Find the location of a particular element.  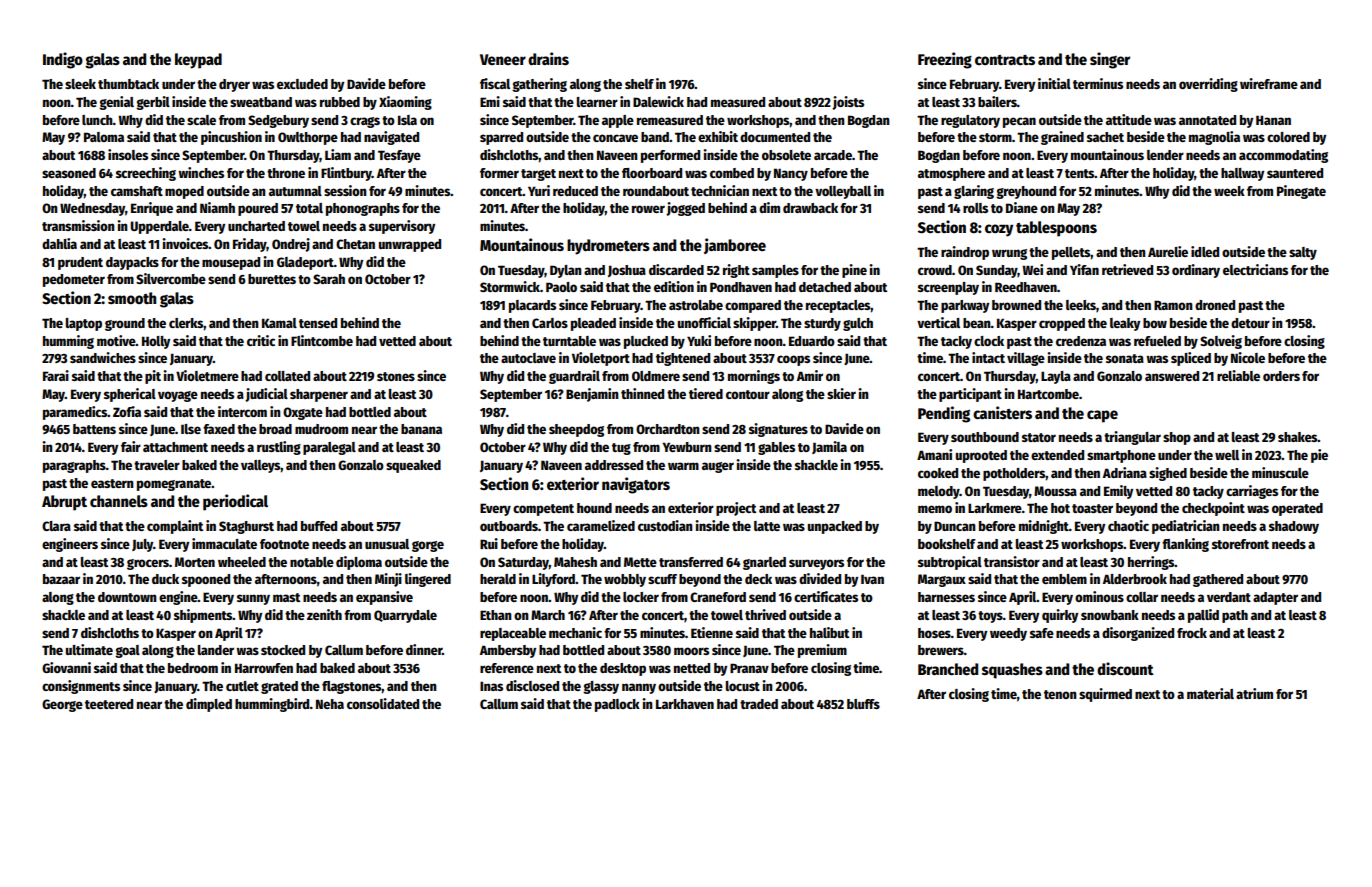

singer is located at coordinates (1110, 60).
